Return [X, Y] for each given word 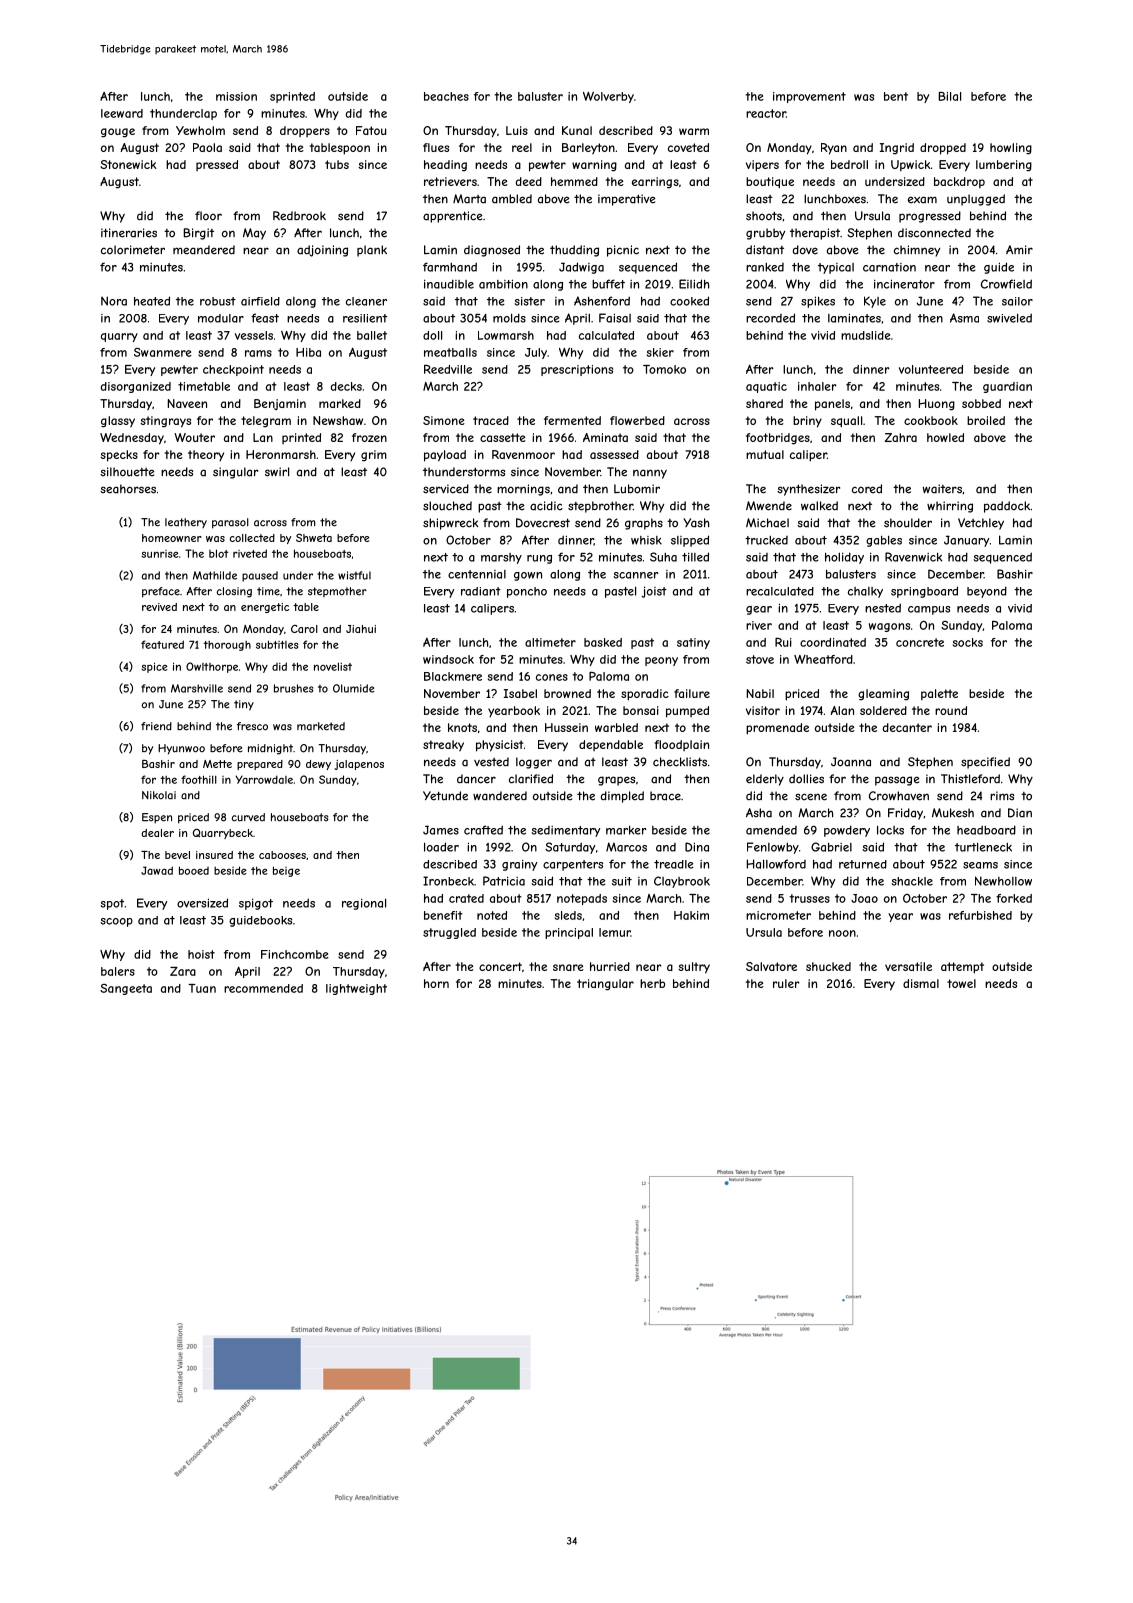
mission [236, 96]
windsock [448, 659]
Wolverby [608, 97]
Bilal [949, 96]
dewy [318, 765]
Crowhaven [899, 796]
